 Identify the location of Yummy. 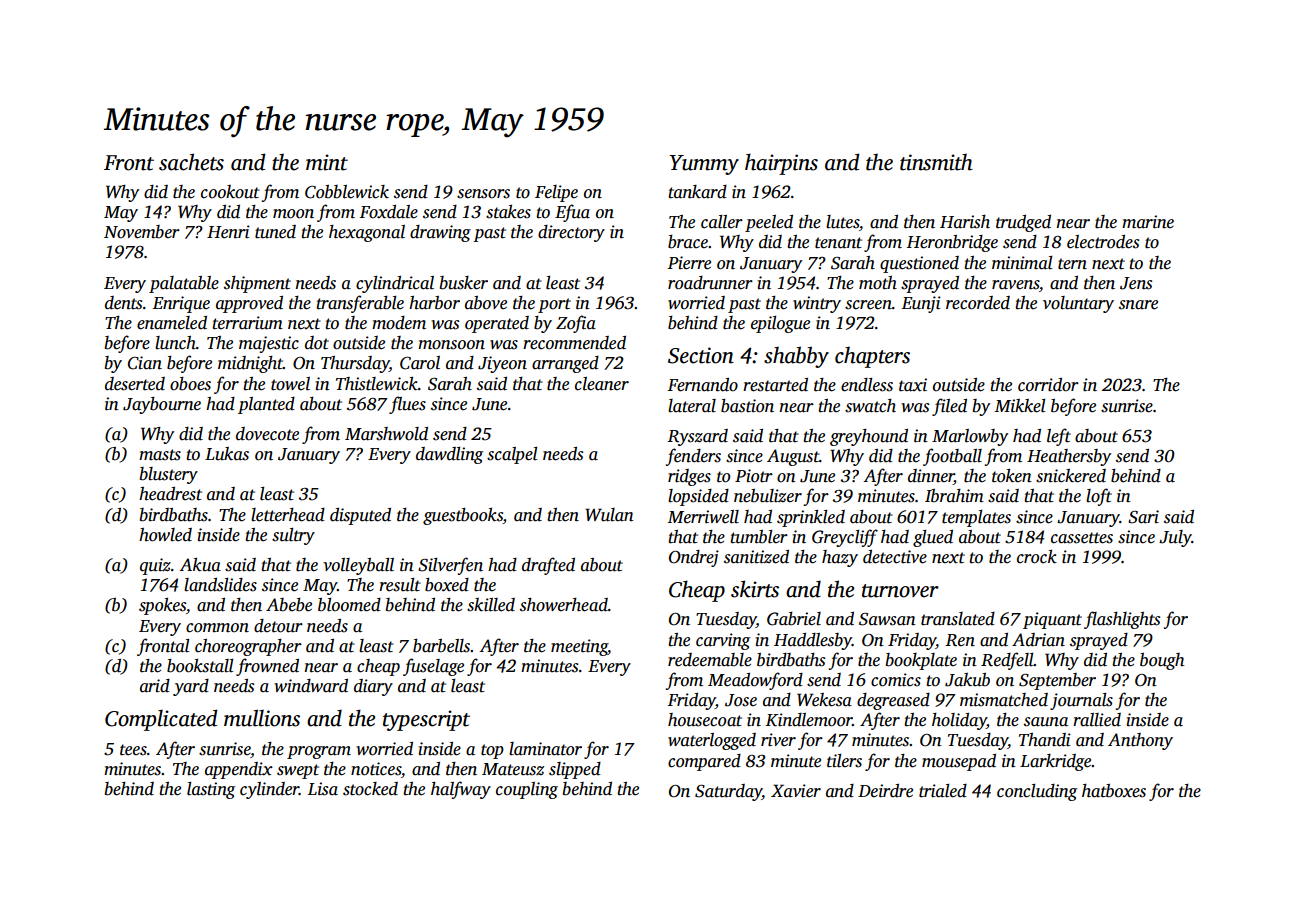
(704, 165).
